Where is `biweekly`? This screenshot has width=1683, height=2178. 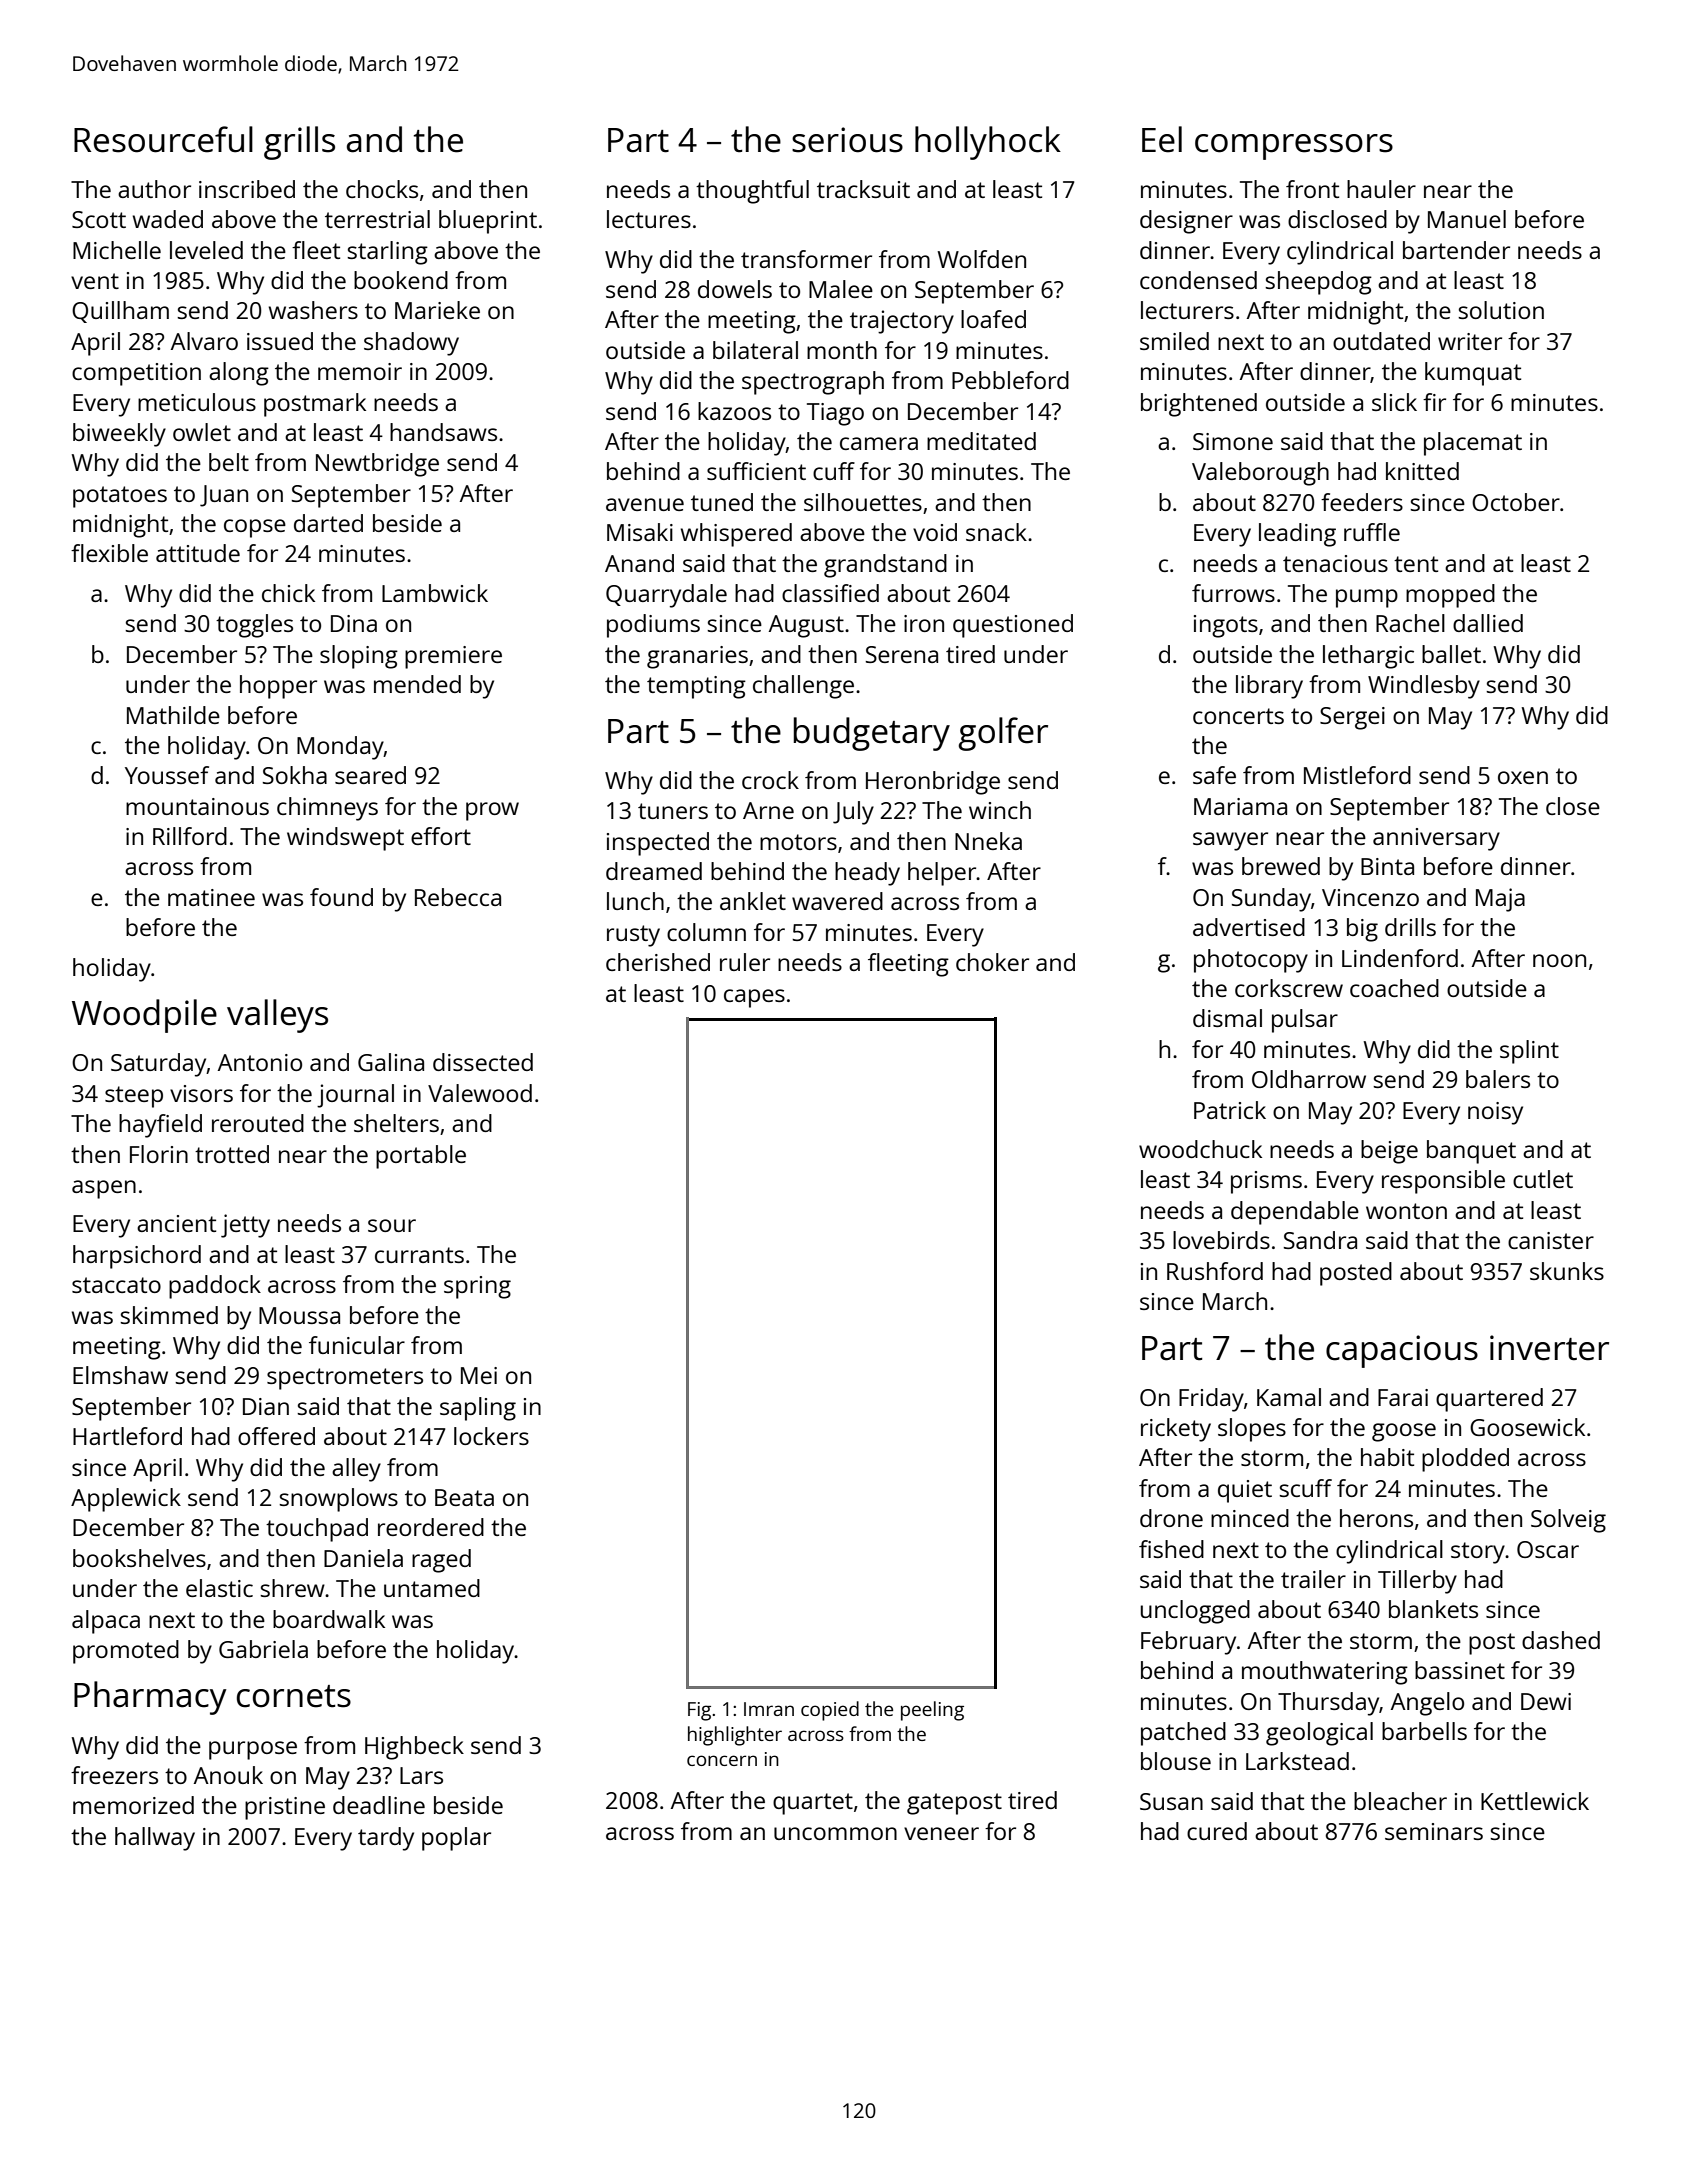 biweekly is located at coordinates (119, 435).
